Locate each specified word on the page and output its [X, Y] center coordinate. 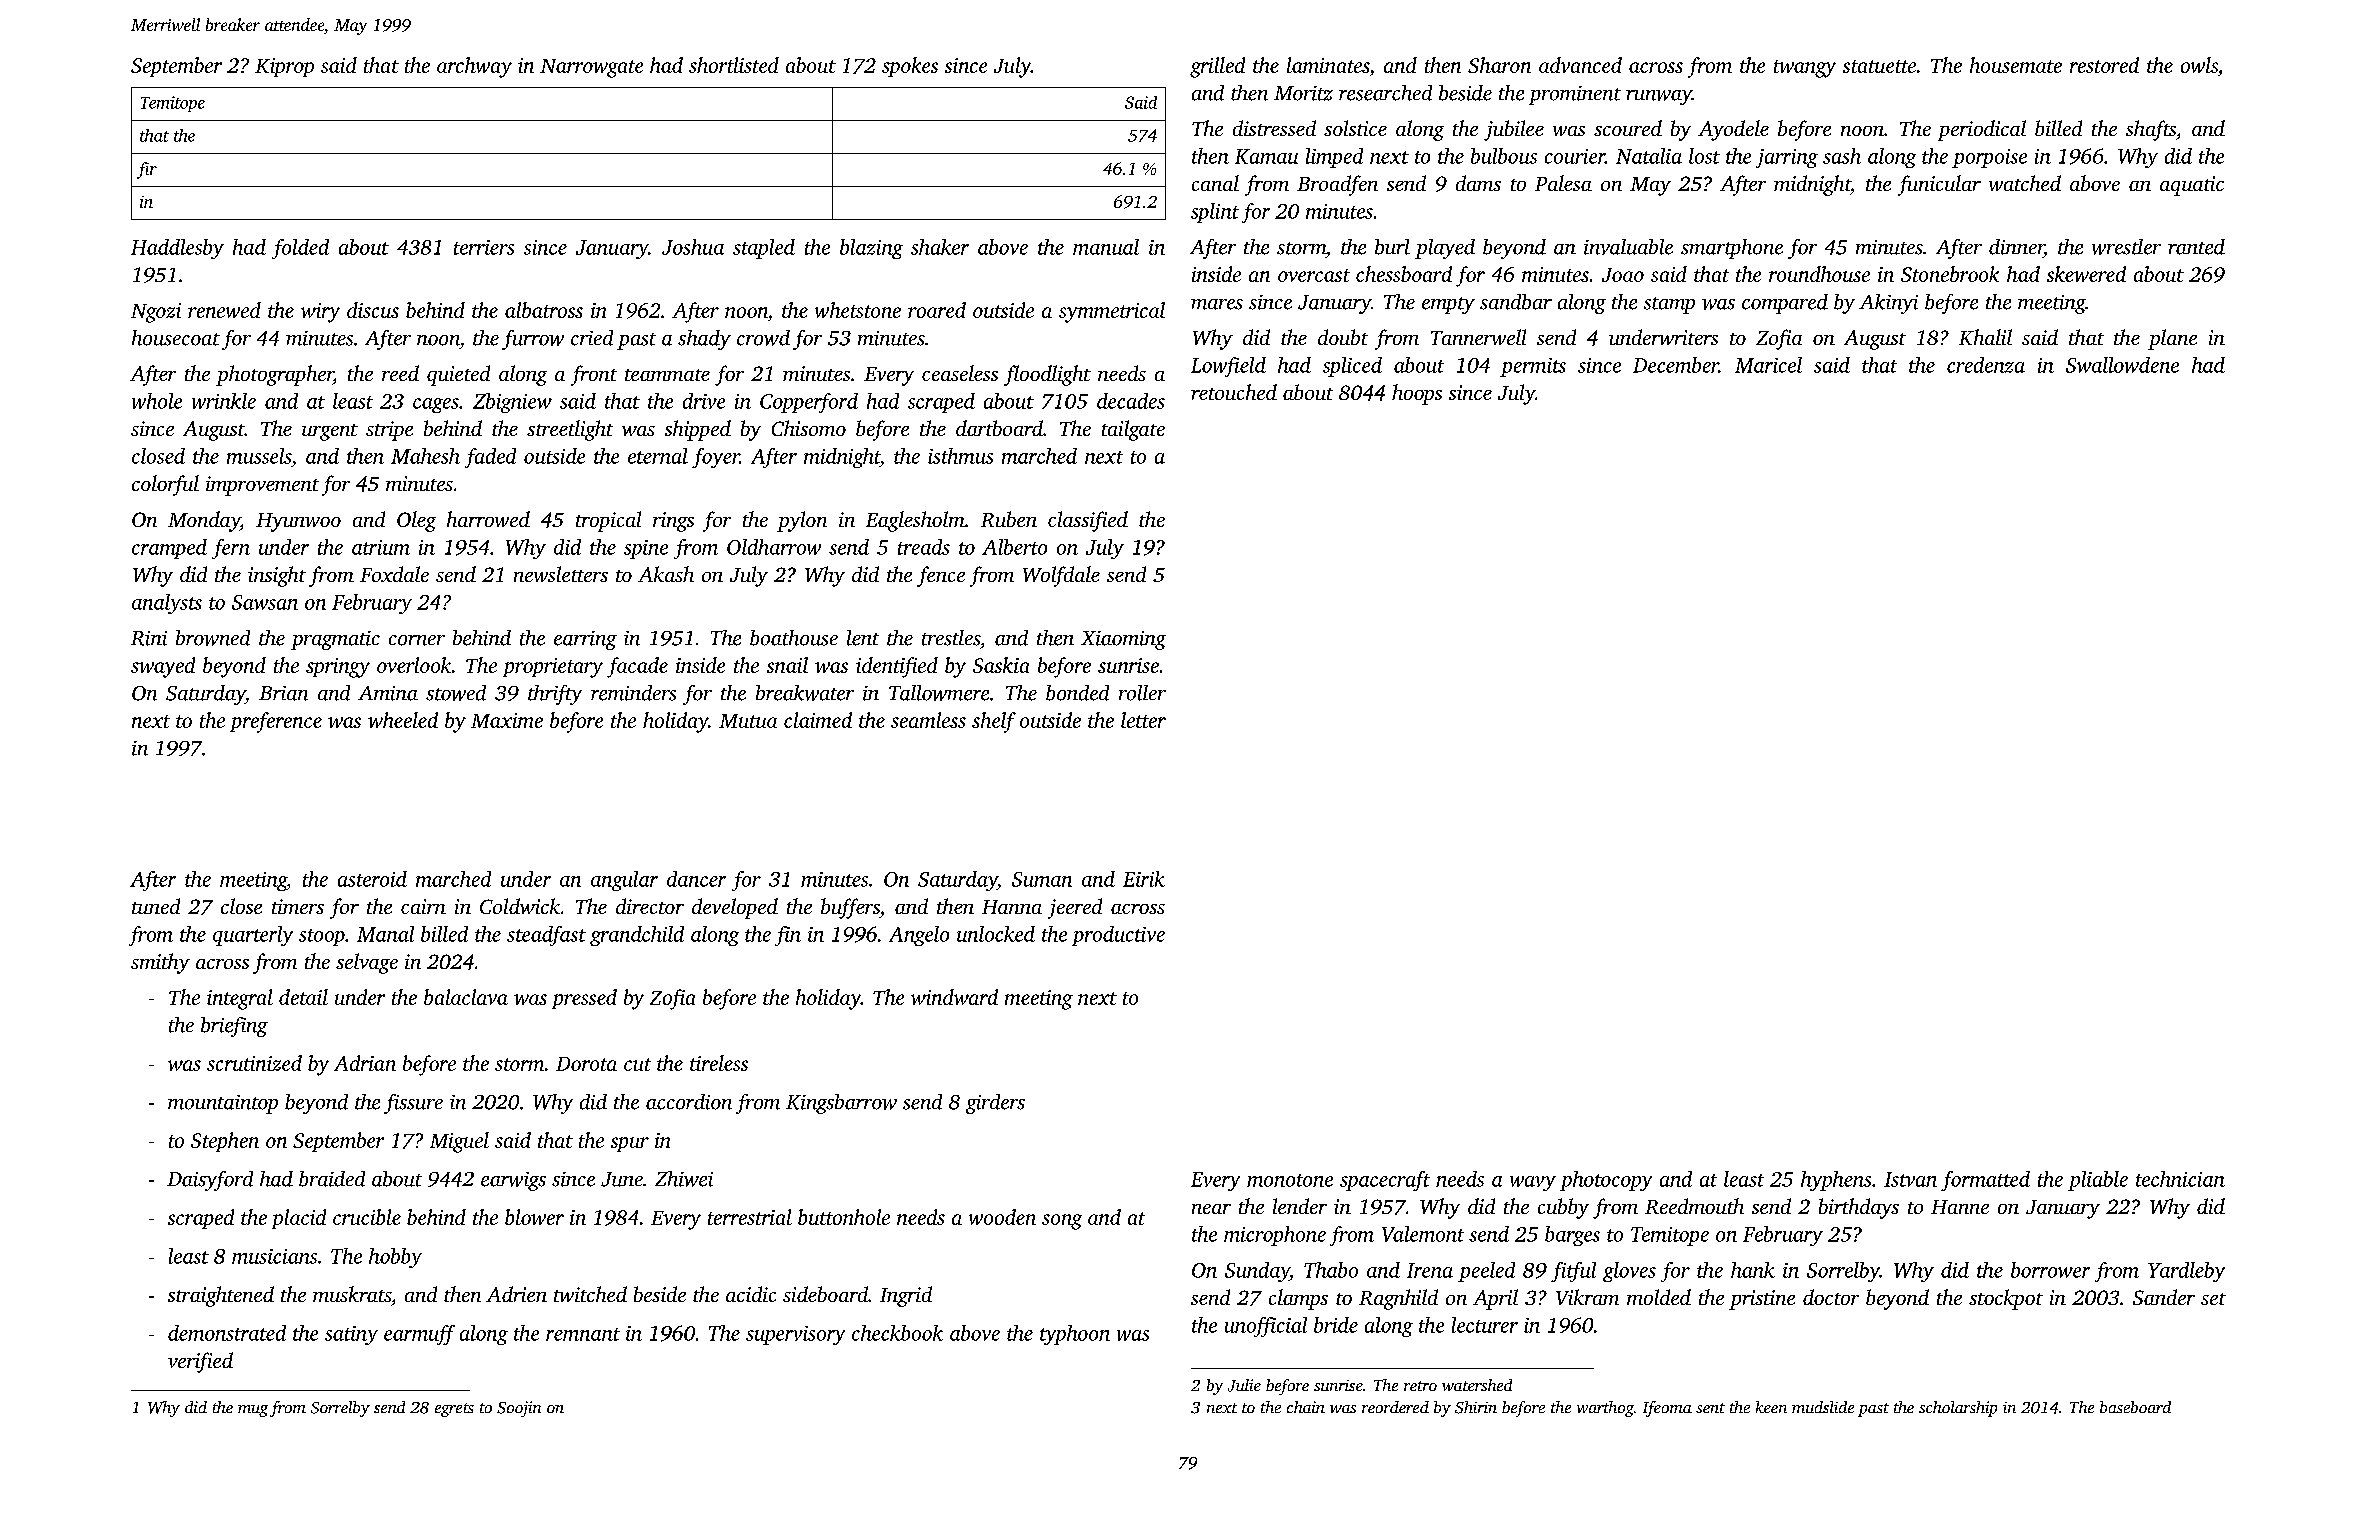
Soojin [519, 1409]
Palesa [1563, 183]
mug [253, 1411]
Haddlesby [177, 249]
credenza [1986, 365]
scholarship [1958, 1409]
